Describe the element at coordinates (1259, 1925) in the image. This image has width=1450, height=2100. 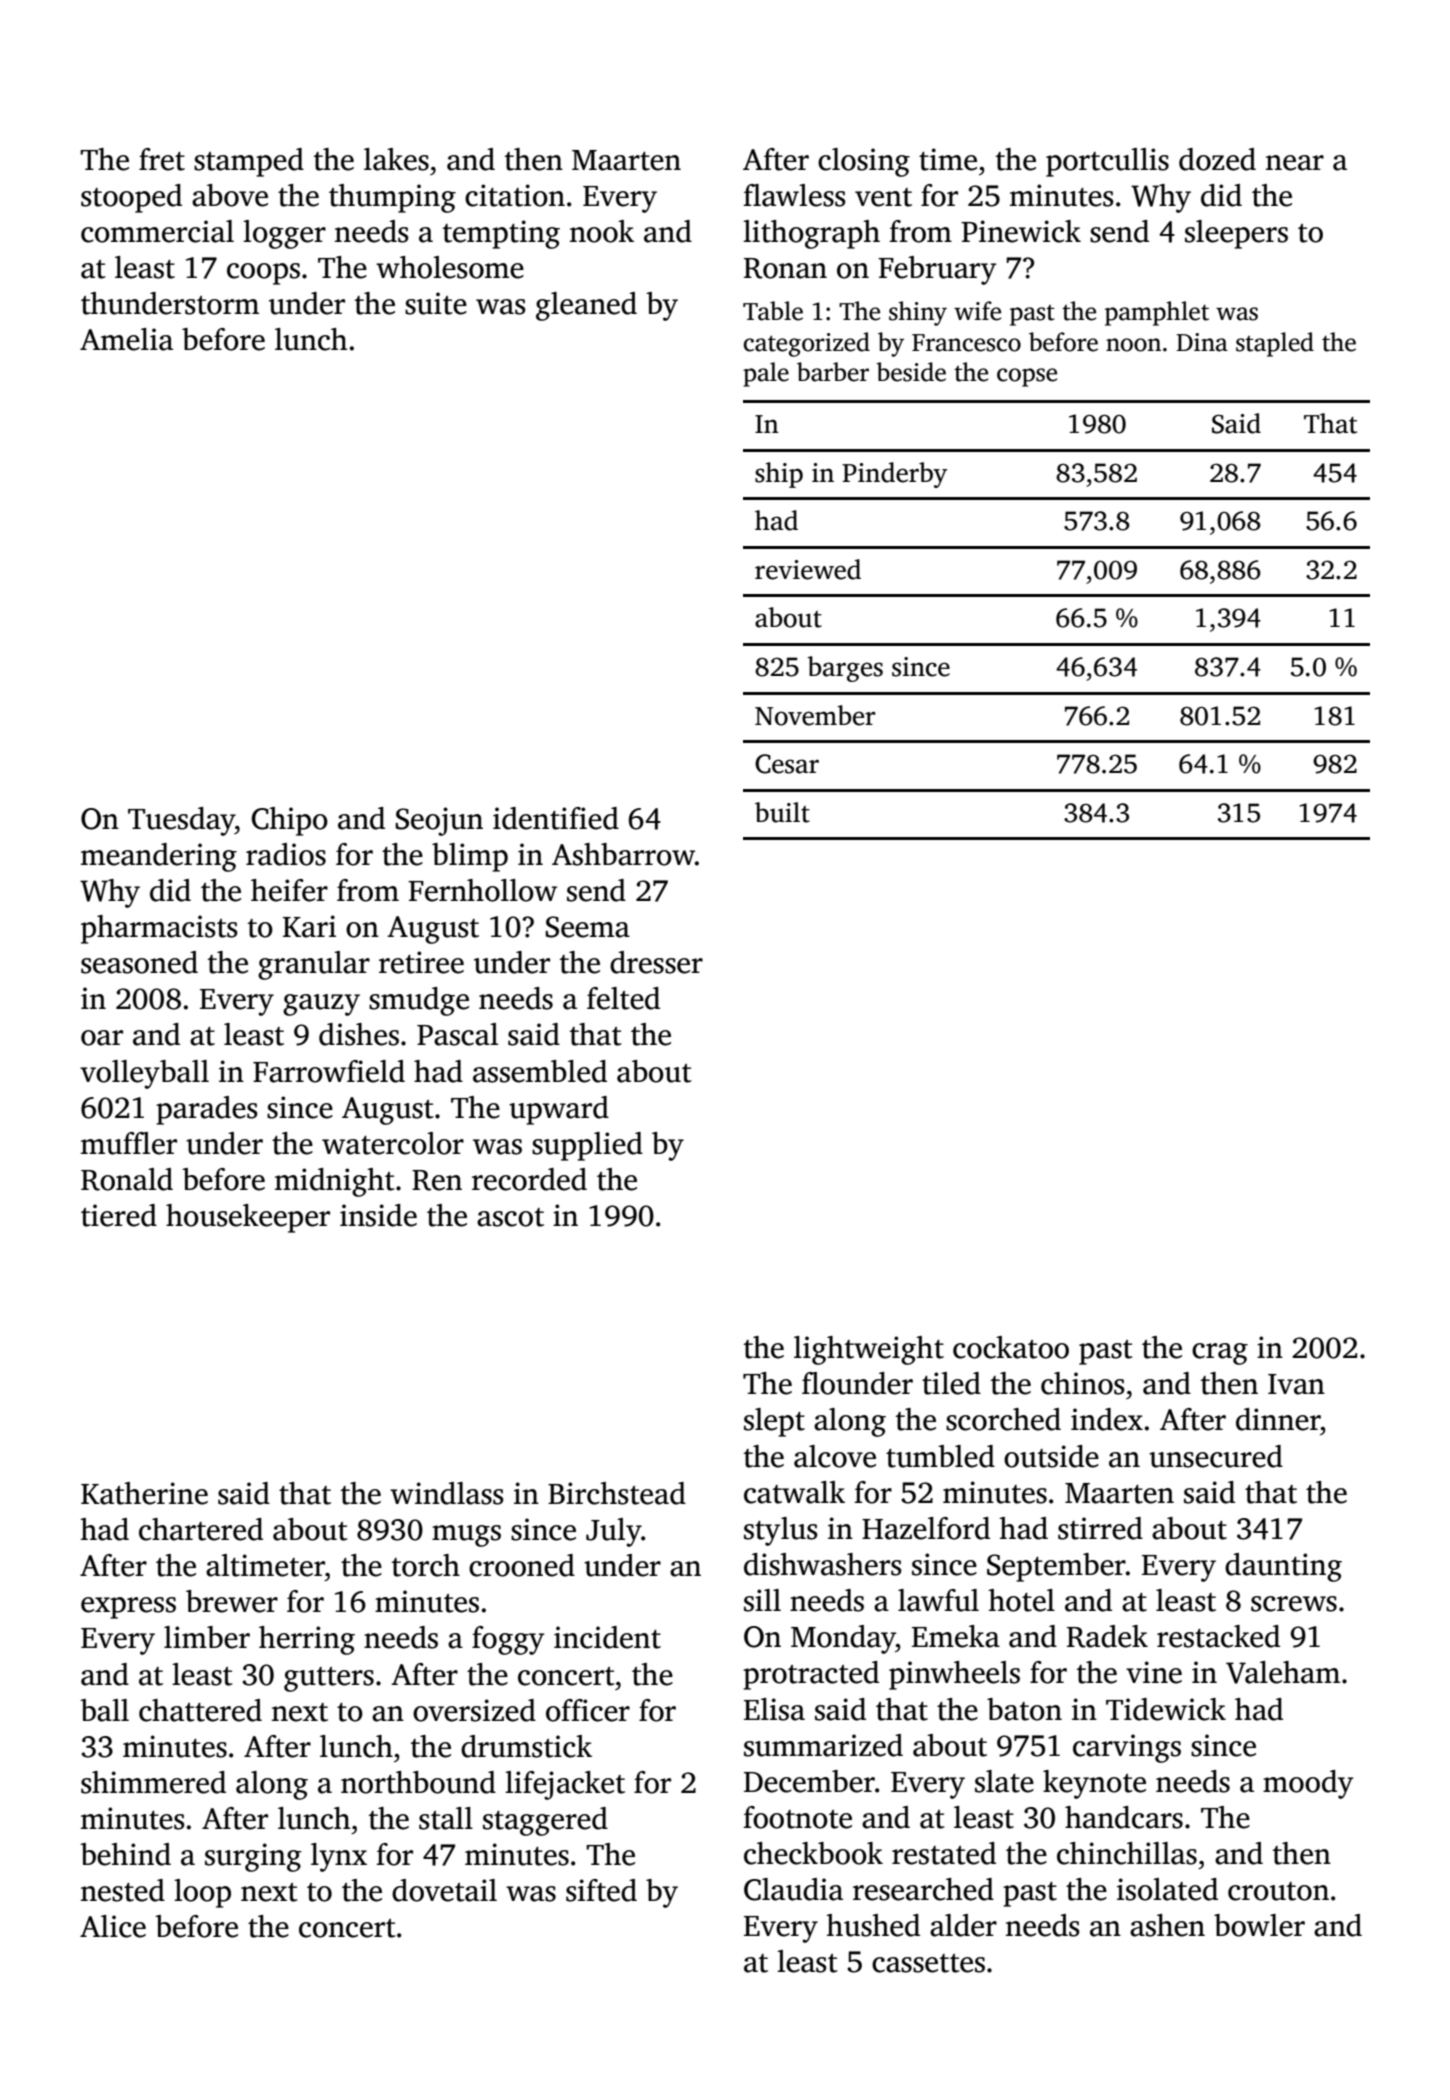
I see `bowler` at that location.
